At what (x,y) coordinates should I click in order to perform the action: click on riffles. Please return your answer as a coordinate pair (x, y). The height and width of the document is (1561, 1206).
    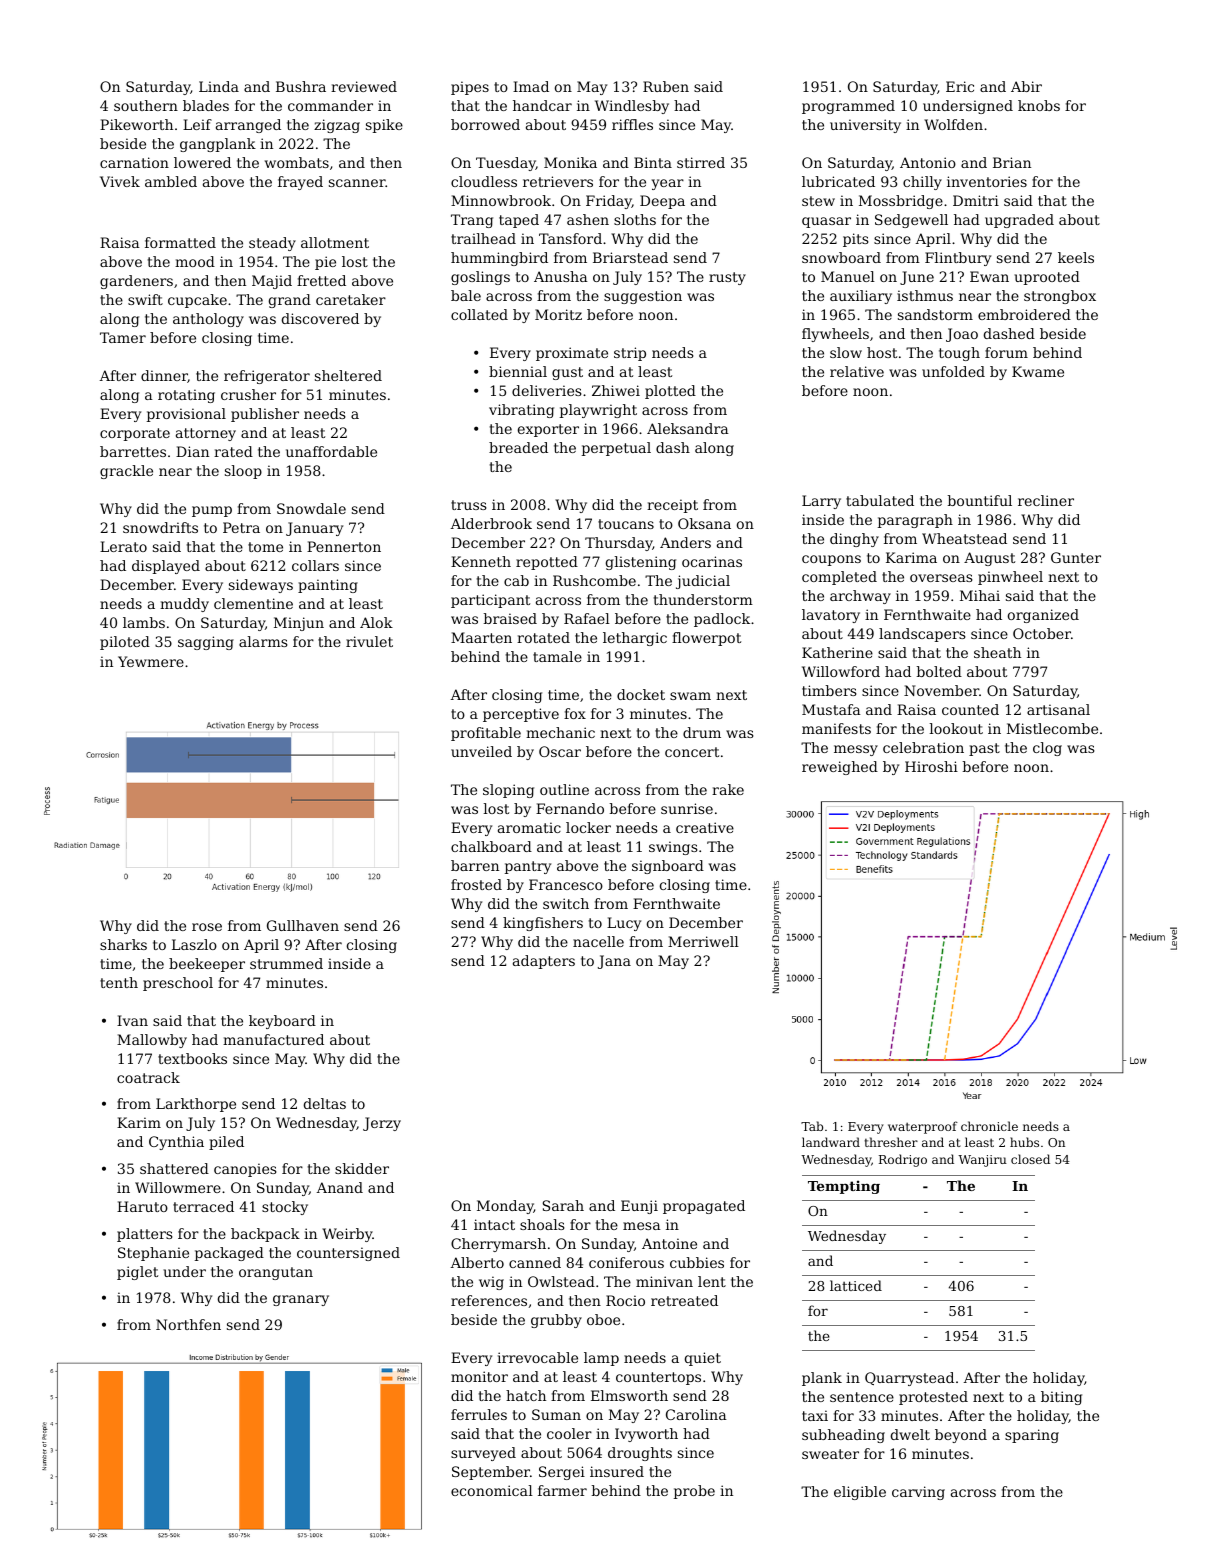
    Looking at the image, I should click on (632, 124).
